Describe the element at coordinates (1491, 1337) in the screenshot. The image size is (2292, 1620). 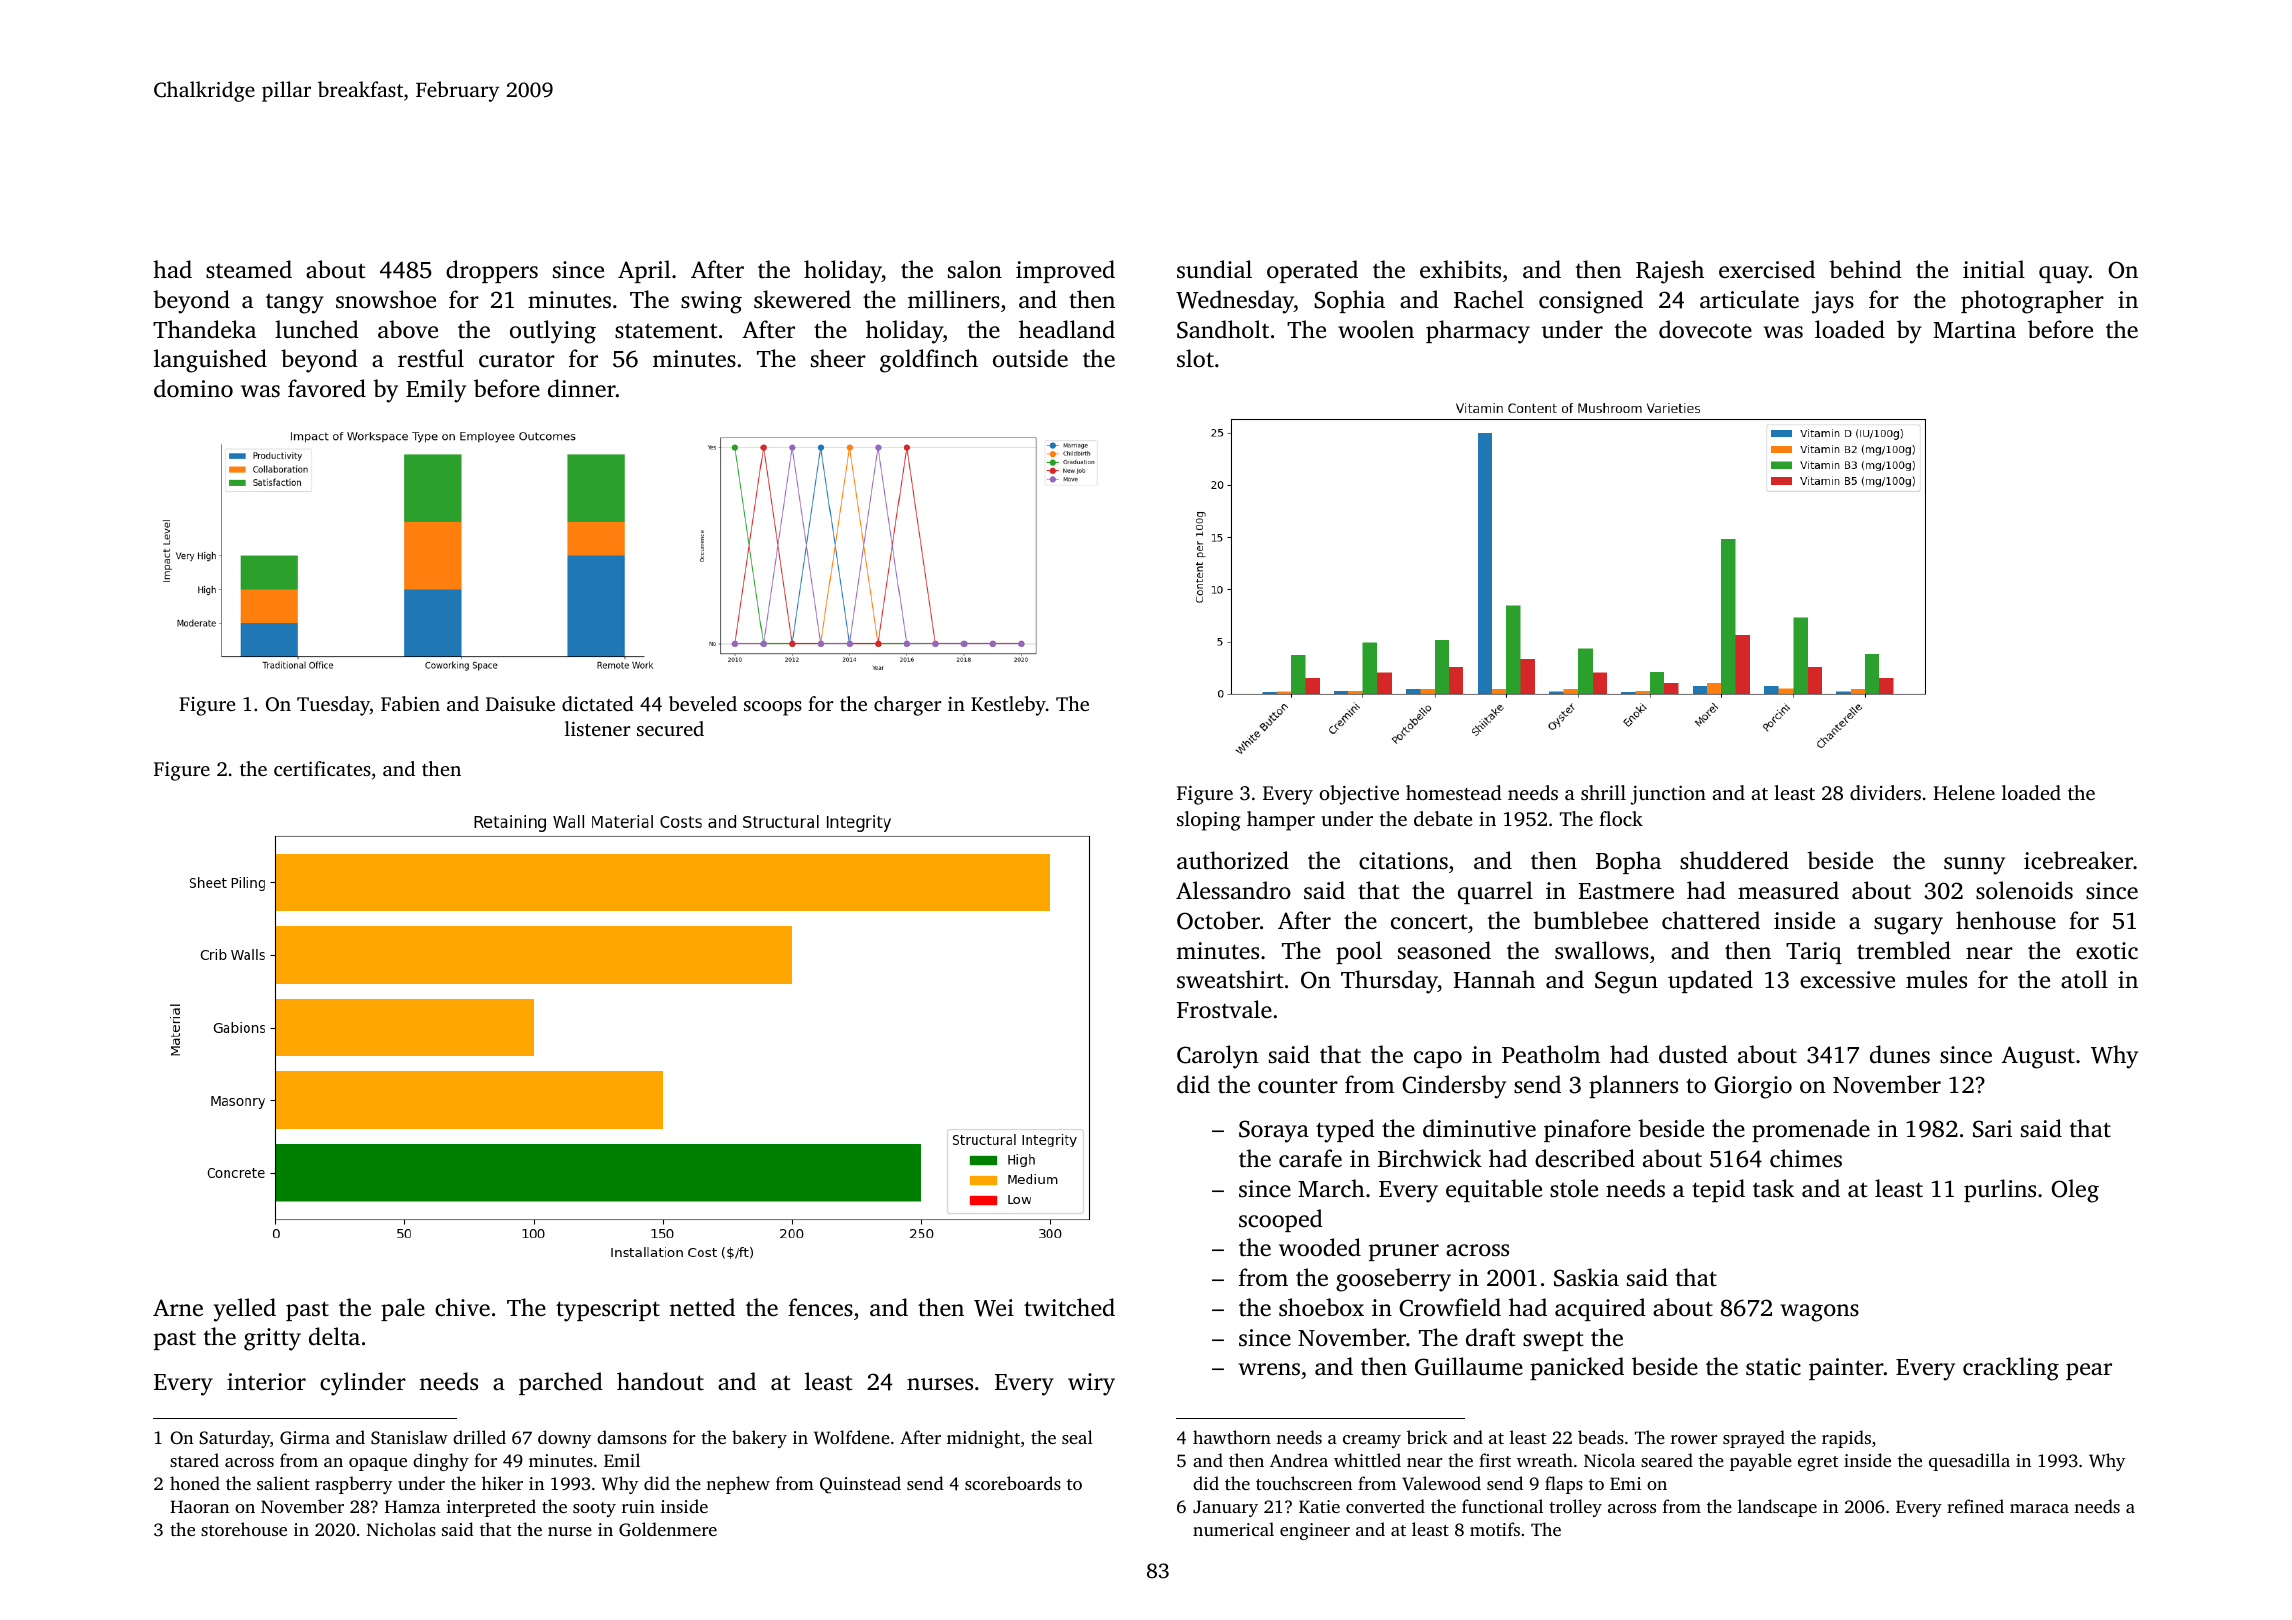
I see `draft` at that location.
